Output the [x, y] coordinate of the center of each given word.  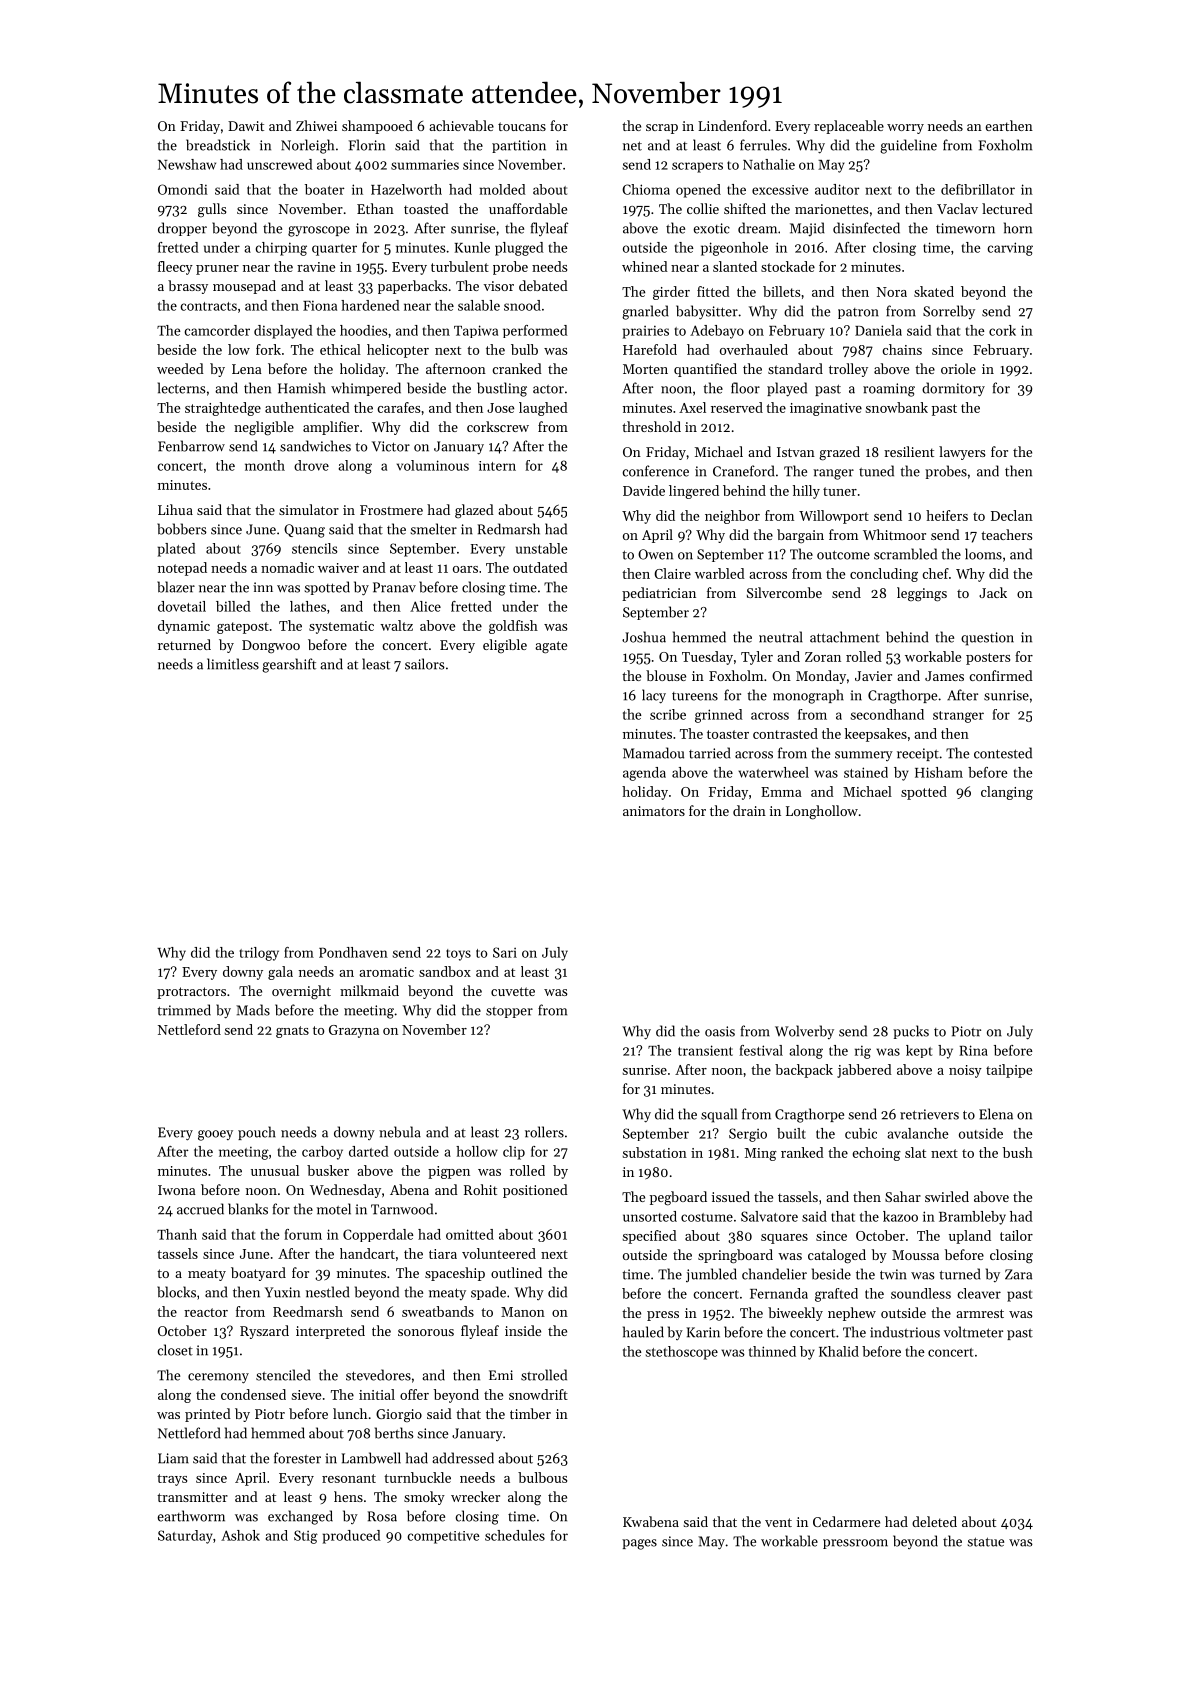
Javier [873, 676]
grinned [719, 716]
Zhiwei [316, 125]
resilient [909, 451]
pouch [257, 1133]
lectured [1007, 208]
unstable [542, 548]
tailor [1016, 1235]
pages [639, 1544]
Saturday [185, 1537]
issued [731, 1196]
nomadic [287, 567]
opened [698, 191]
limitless [233, 664]
